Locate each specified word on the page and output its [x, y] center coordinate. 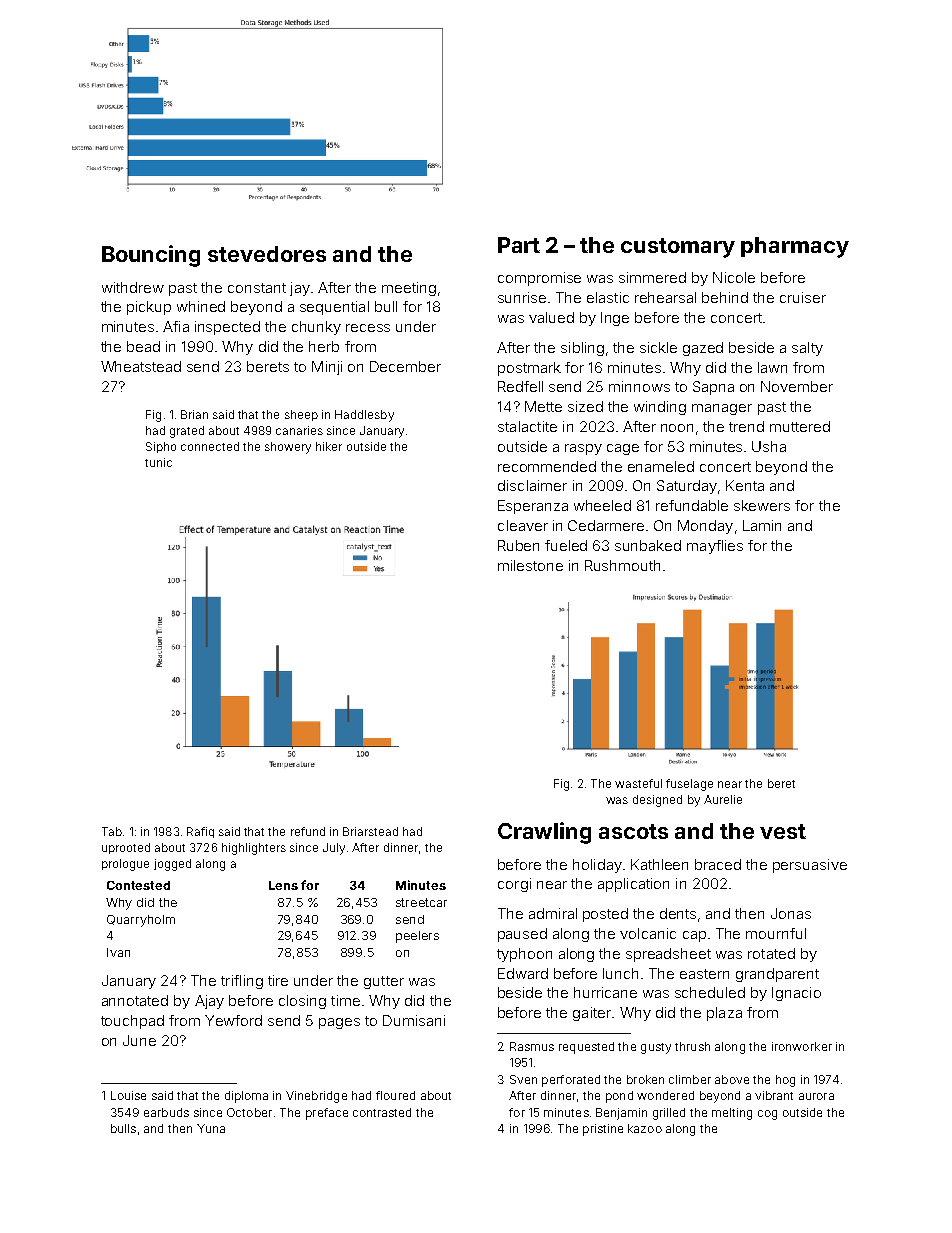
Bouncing [151, 256]
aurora [816, 1096]
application [633, 885]
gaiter [592, 1014]
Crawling [544, 833]
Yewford [233, 1020]
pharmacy [795, 247]
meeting [409, 289]
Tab [112, 831]
